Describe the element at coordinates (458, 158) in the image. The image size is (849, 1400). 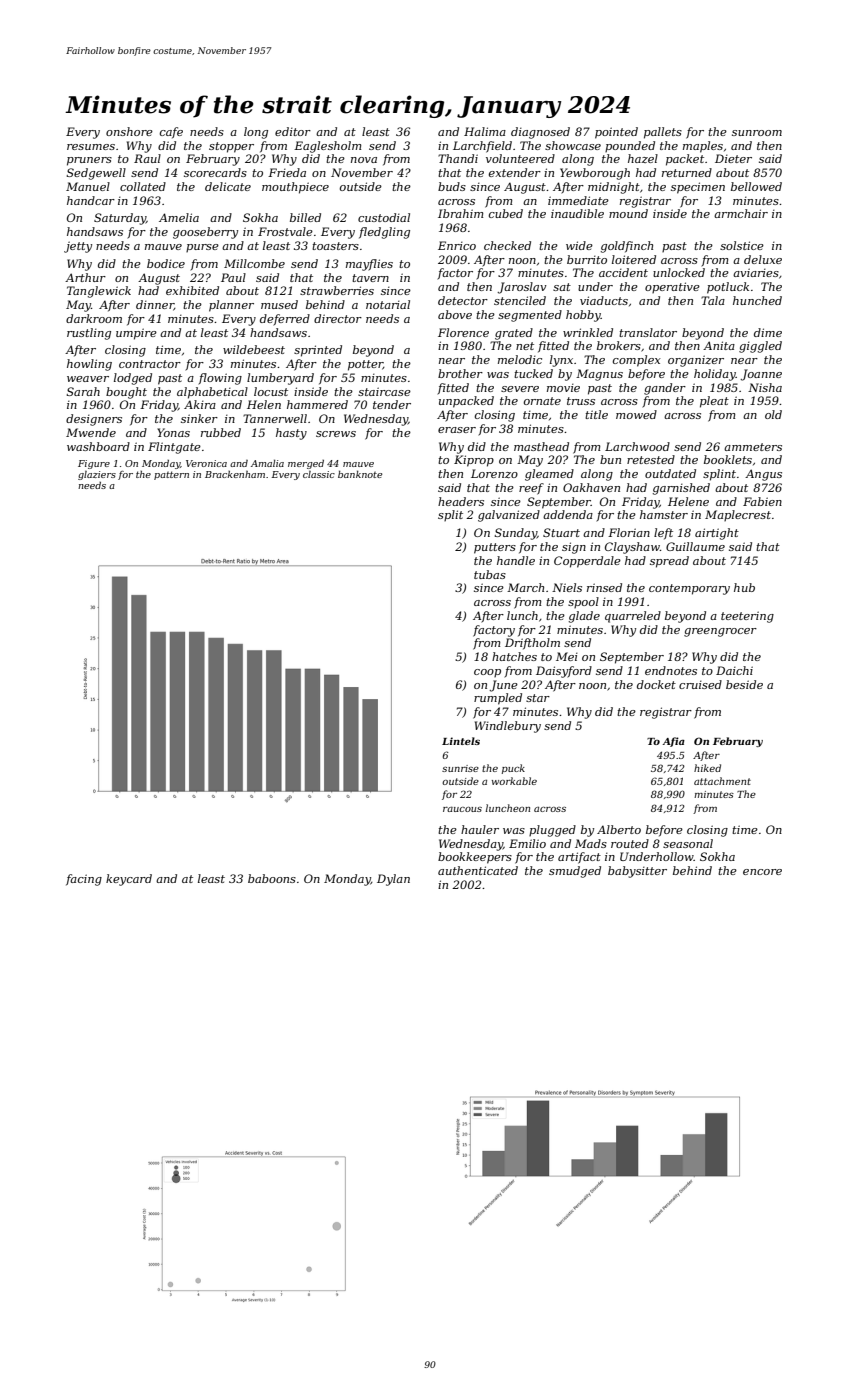
I see `Thandi` at that location.
